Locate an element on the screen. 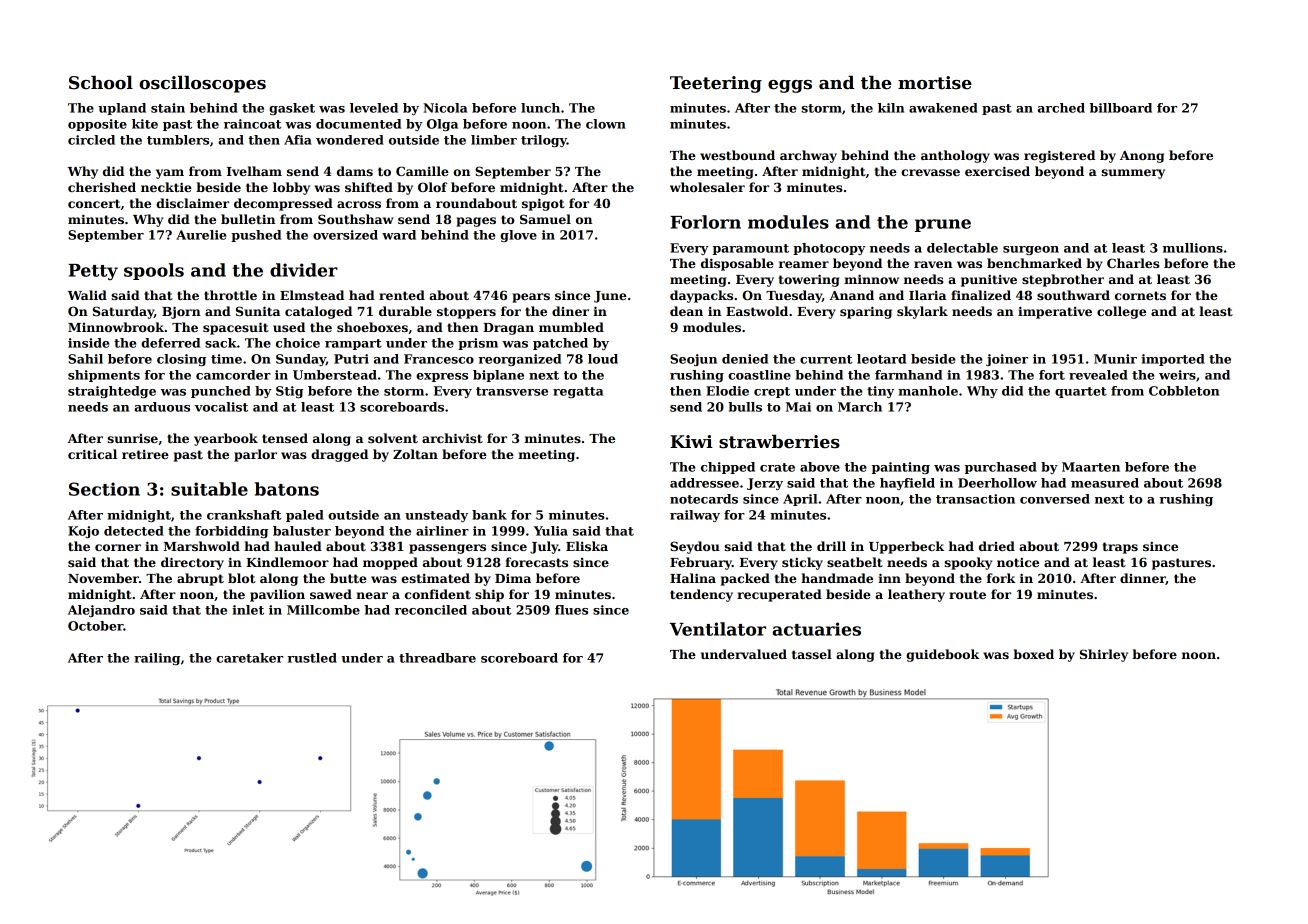  Maarten is located at coordinates (1091, 467).
